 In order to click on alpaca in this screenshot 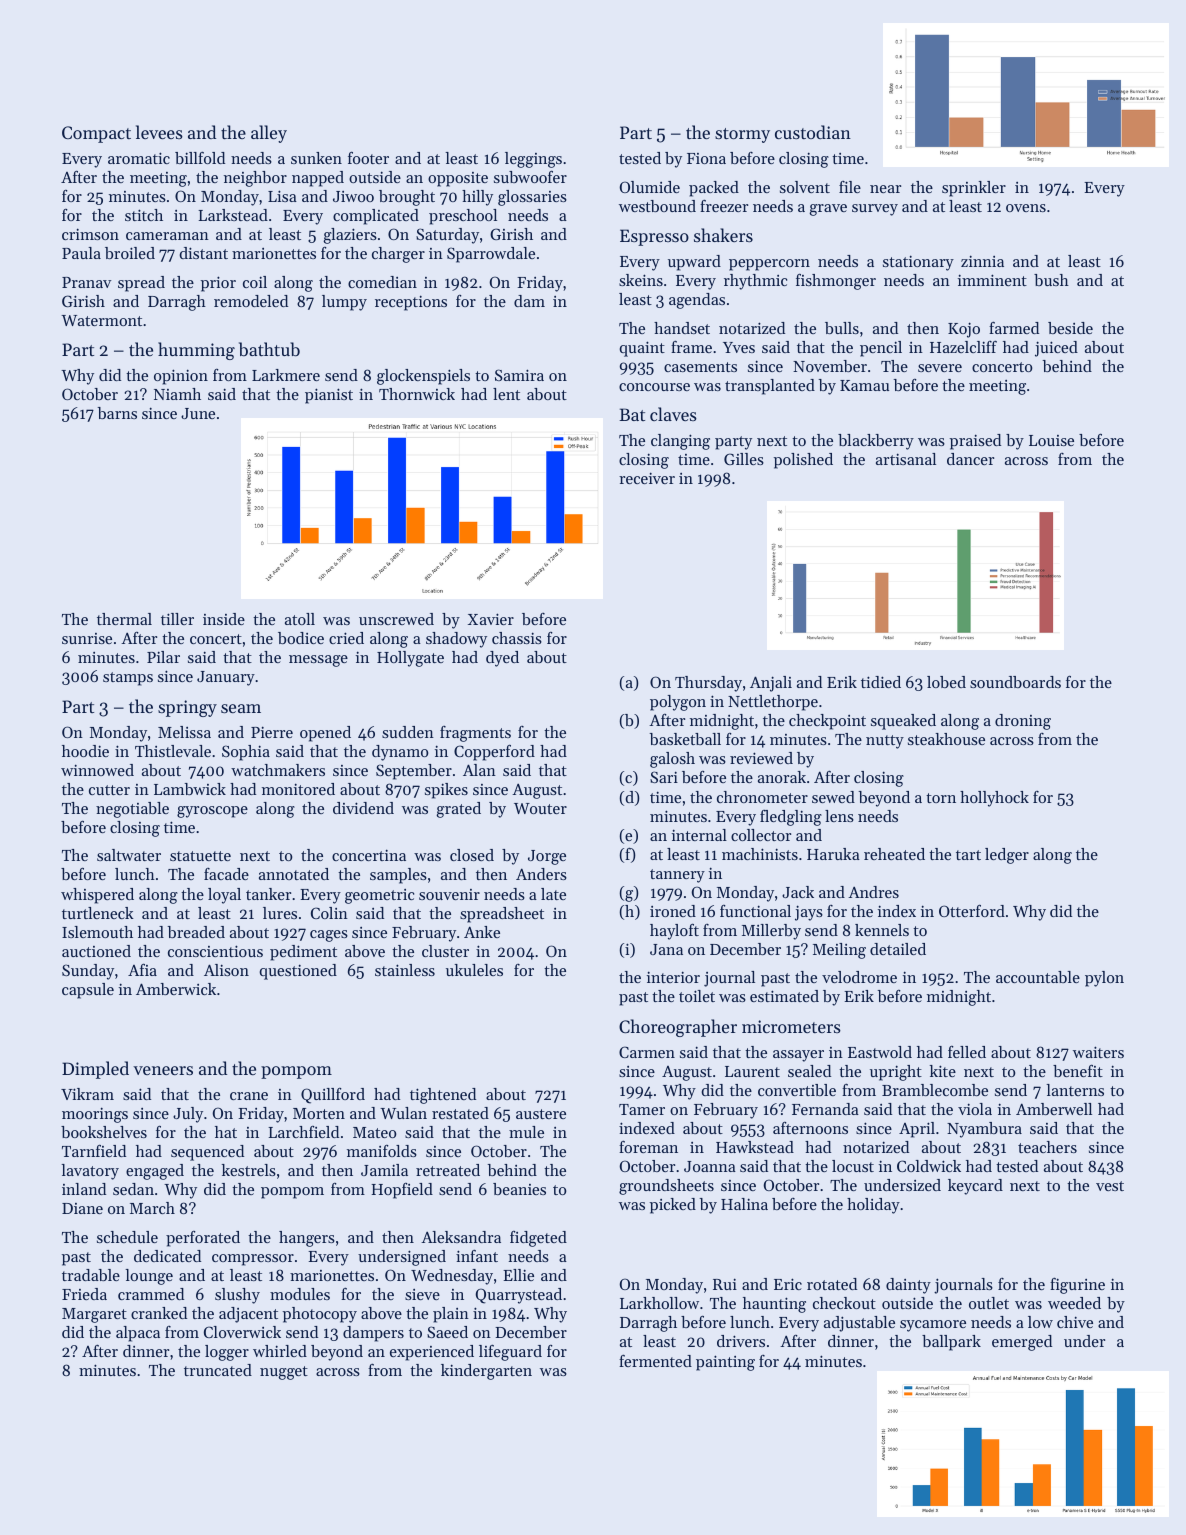, I will do `click(138, 1334)`.
